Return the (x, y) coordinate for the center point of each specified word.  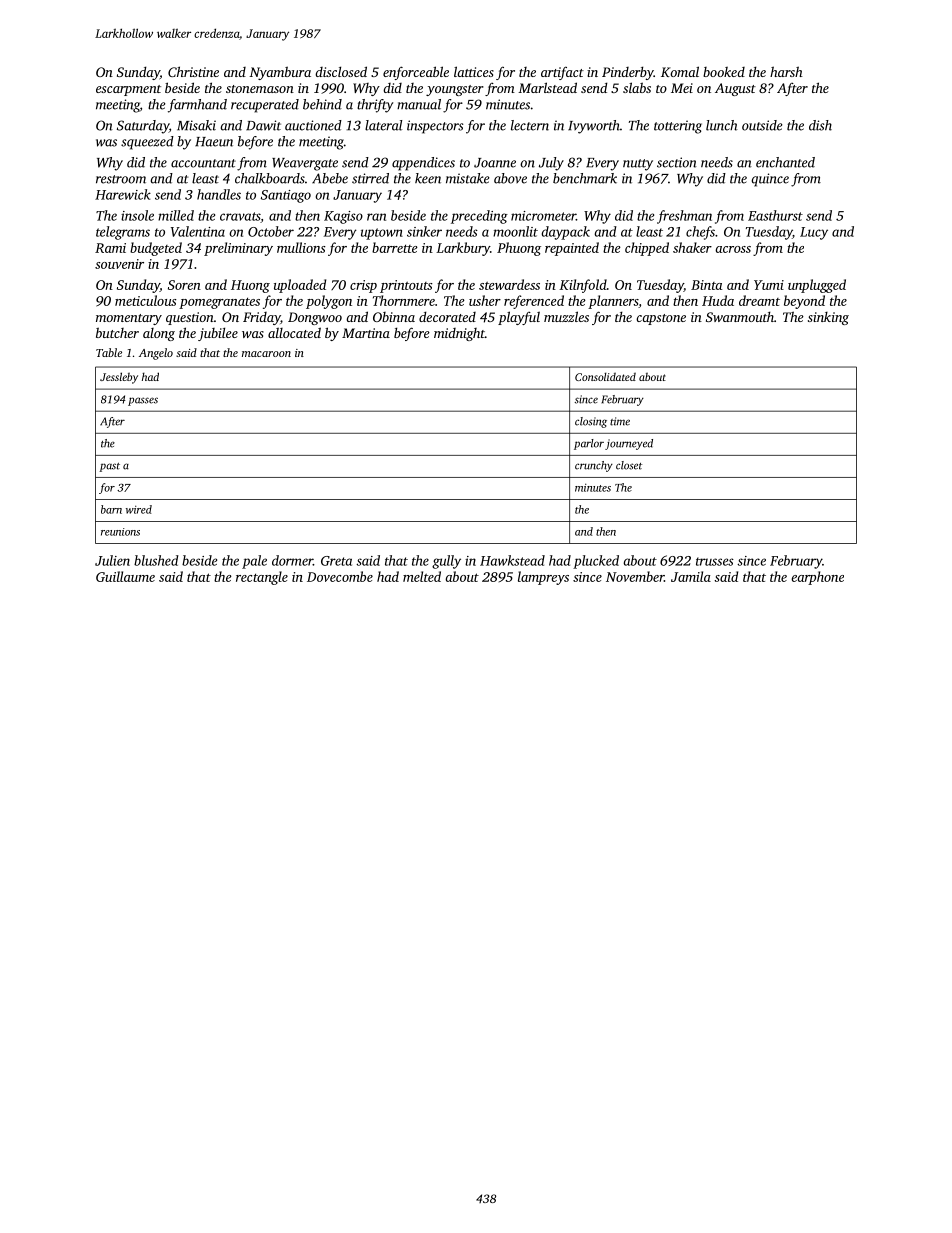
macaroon (266, 354)
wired (139, 509)
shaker (692, 247)
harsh (786, 71)
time (620, 421)
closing (591, 422)
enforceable (416, 73)
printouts (406, 286)
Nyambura (280, 73)
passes (143, 401)
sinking (828, 318)
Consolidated (605, 376)
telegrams (123, 233)
